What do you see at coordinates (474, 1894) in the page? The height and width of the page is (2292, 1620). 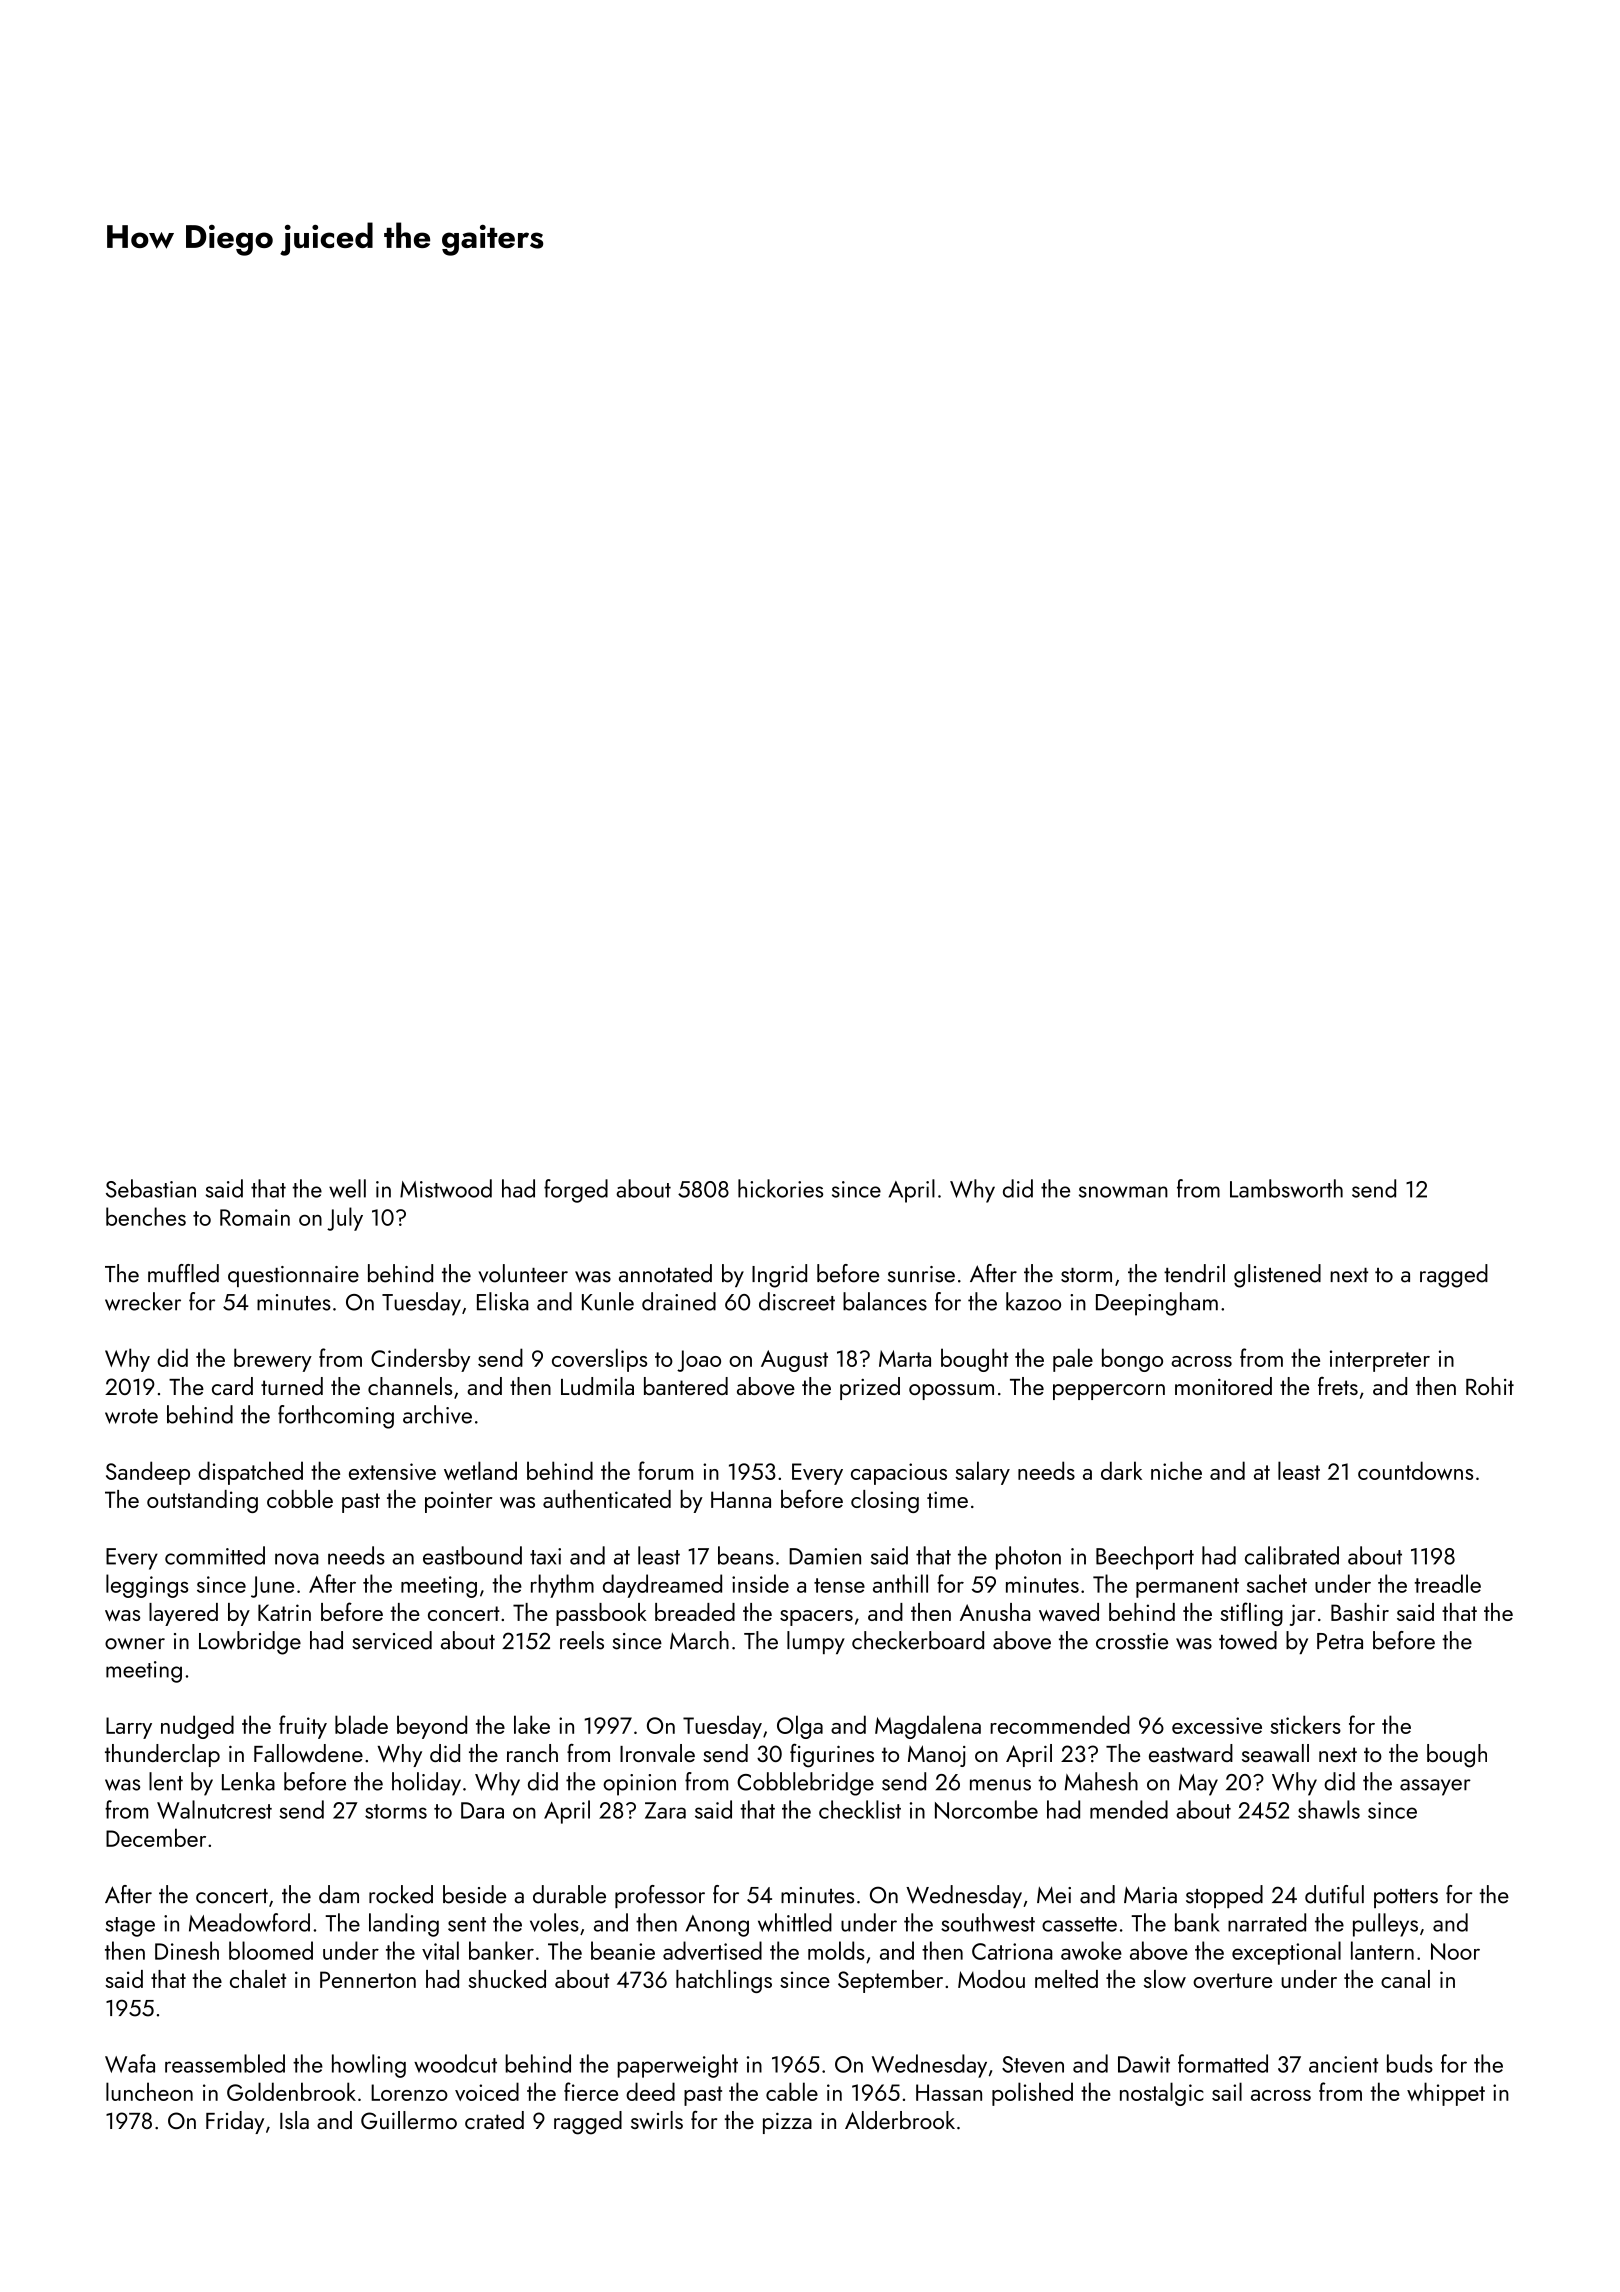 I see `beside` at bounding box center [474, 1894].
